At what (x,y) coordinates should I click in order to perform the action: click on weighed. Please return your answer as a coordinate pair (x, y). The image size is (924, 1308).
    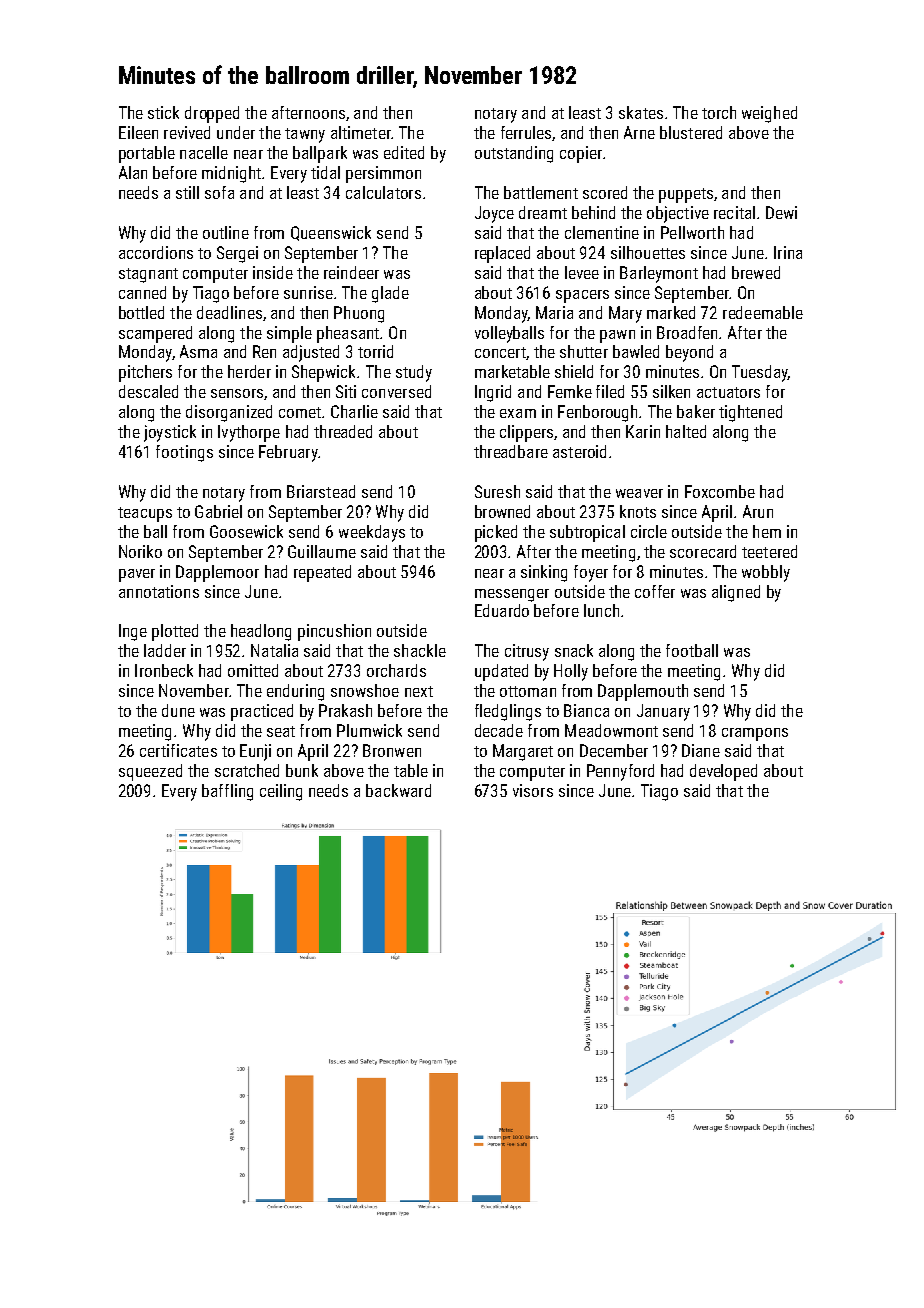
    Looking at the image, I should click on (769, 114).
